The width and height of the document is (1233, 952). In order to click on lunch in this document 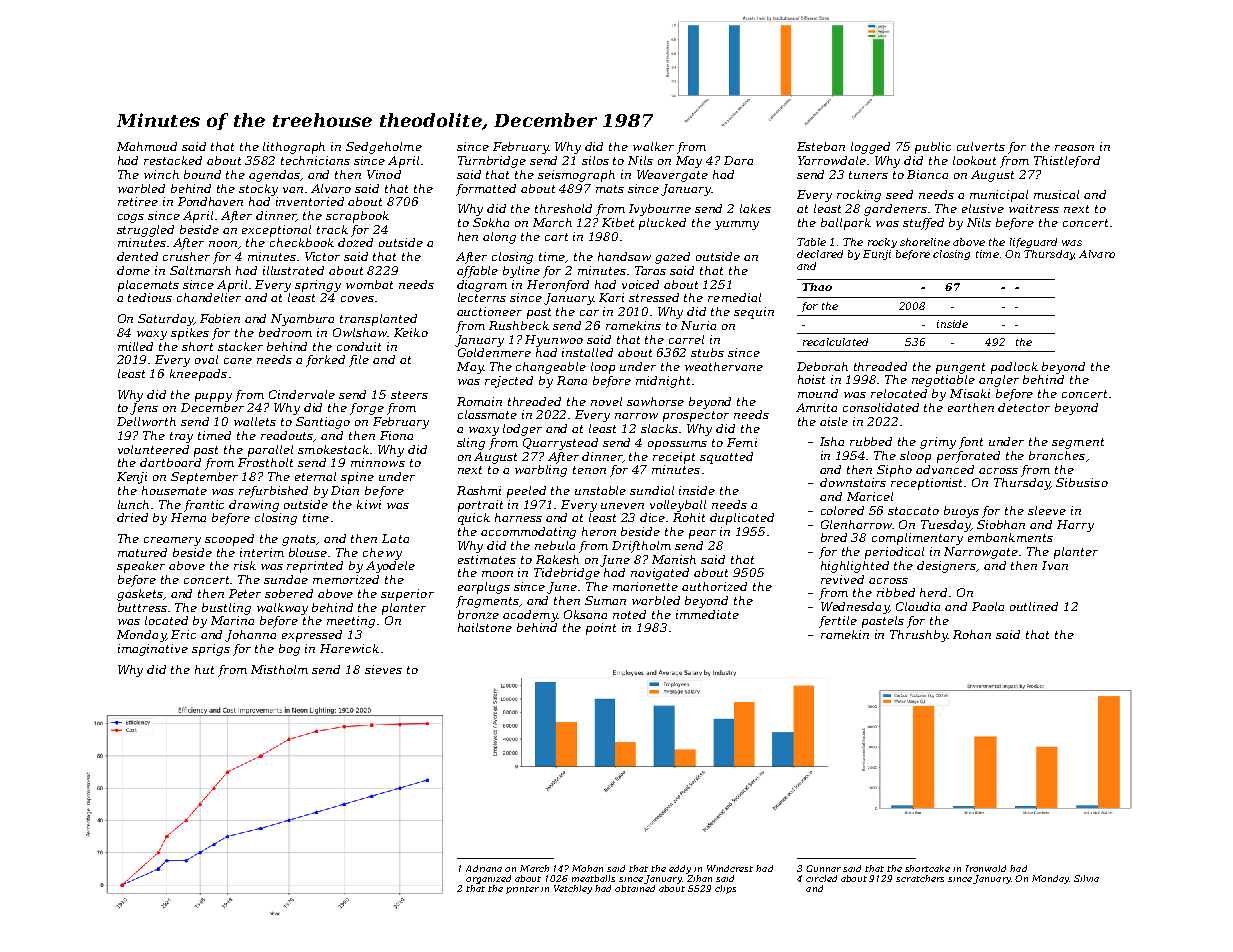, I will do `click(133, 504)`.
